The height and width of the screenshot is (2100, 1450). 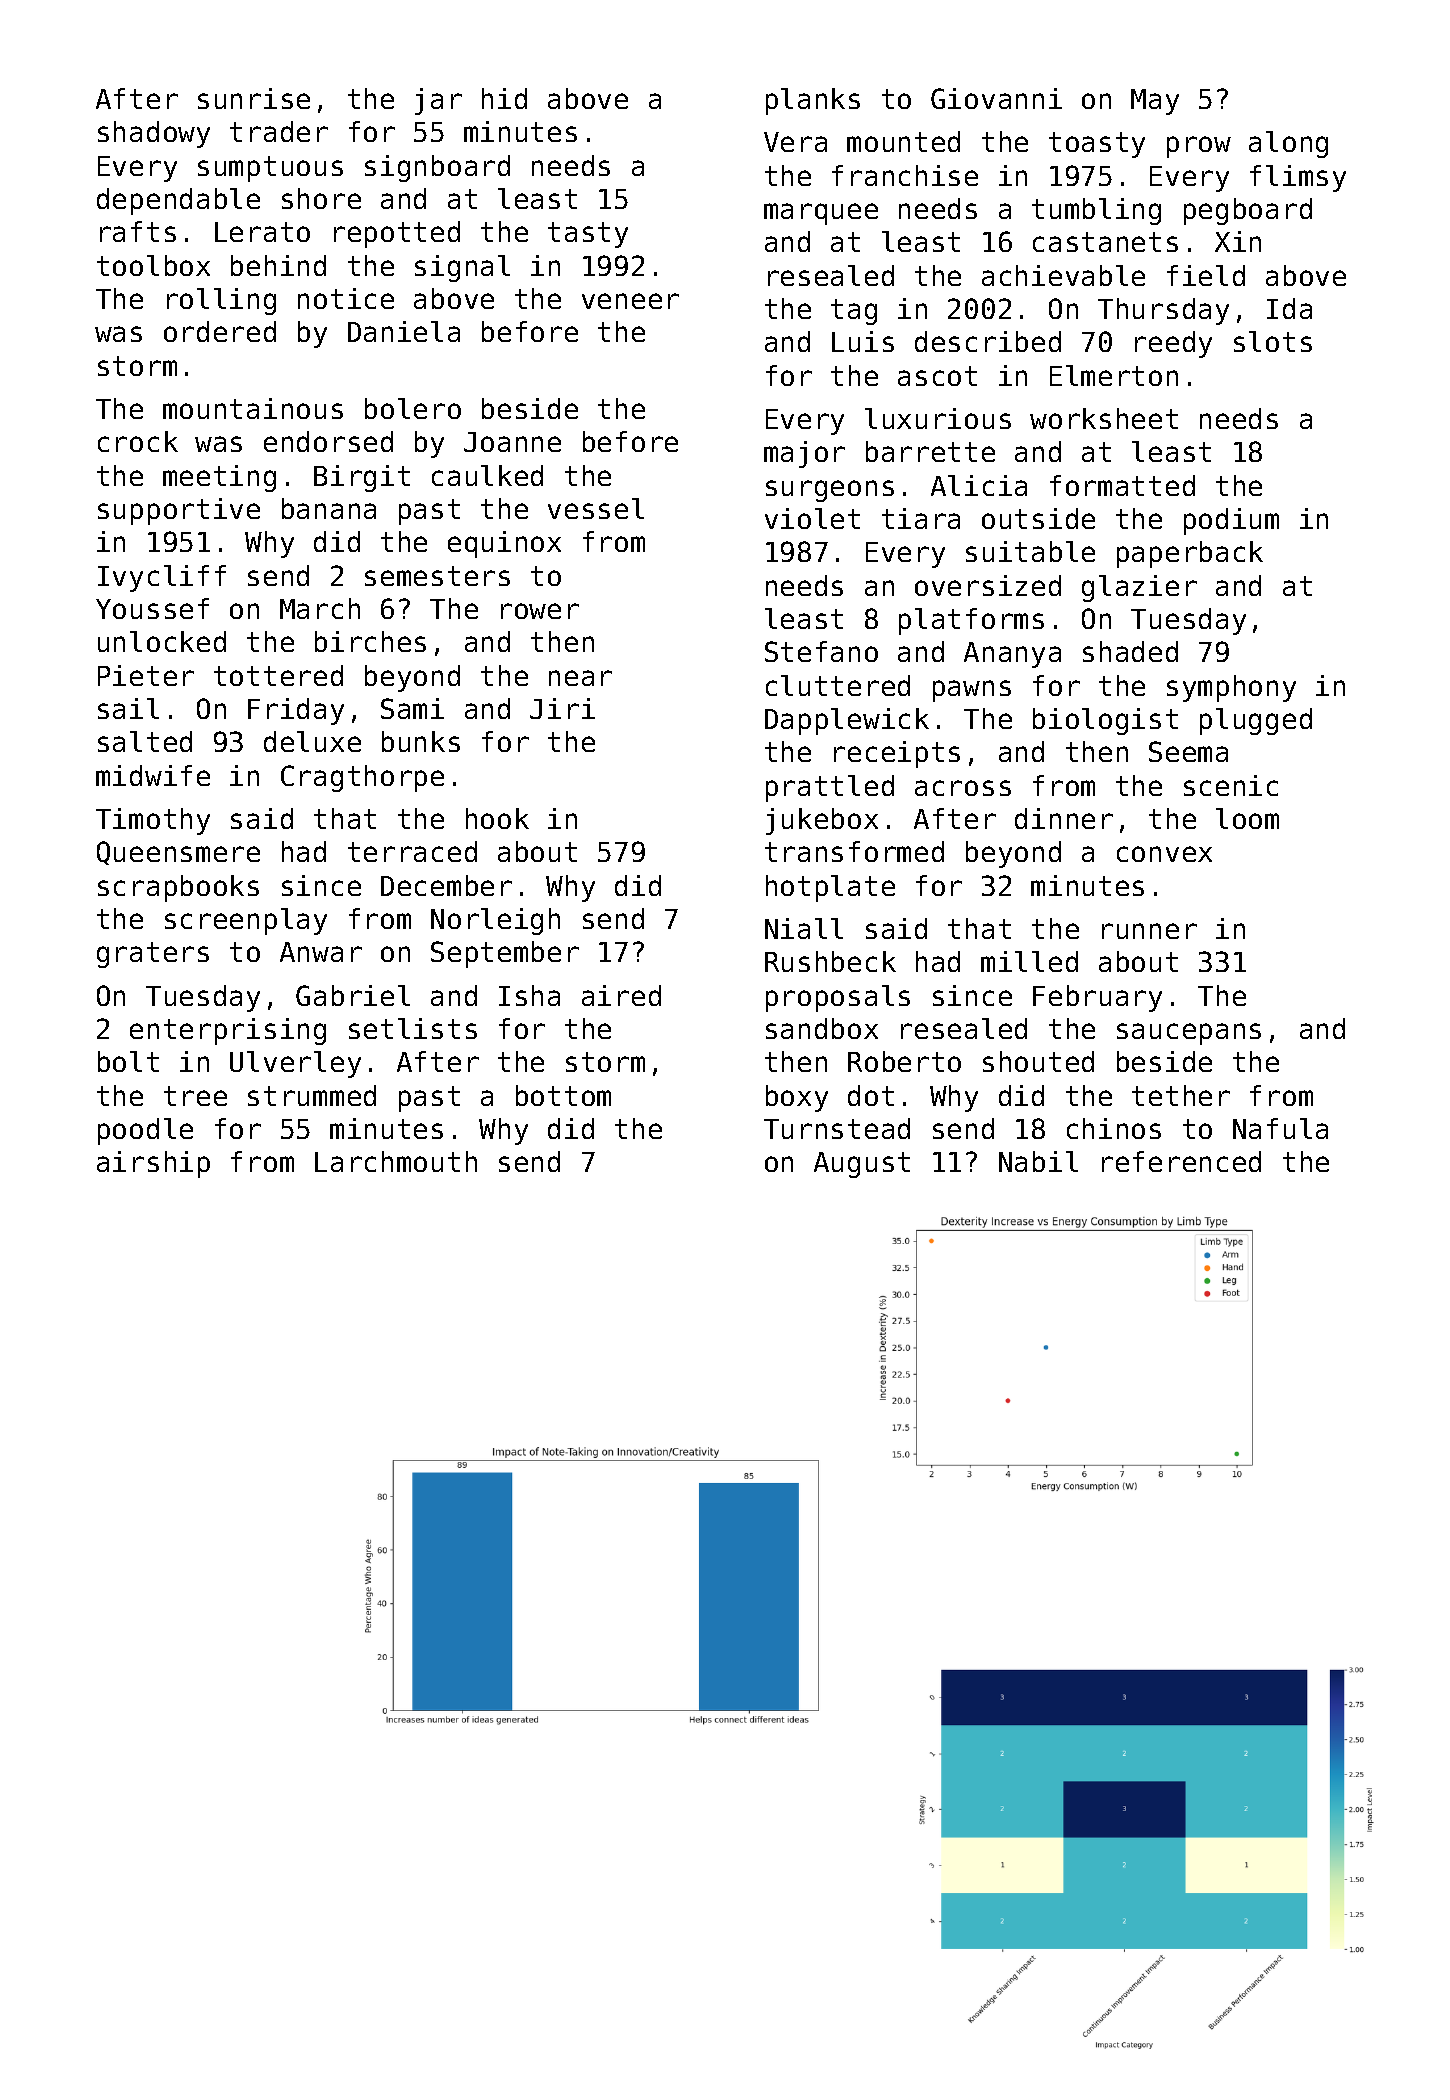 What do you see at coordinates (1104, 418) in the screenshot?
I see `worksheet` at bounding box center [1104, 418].
